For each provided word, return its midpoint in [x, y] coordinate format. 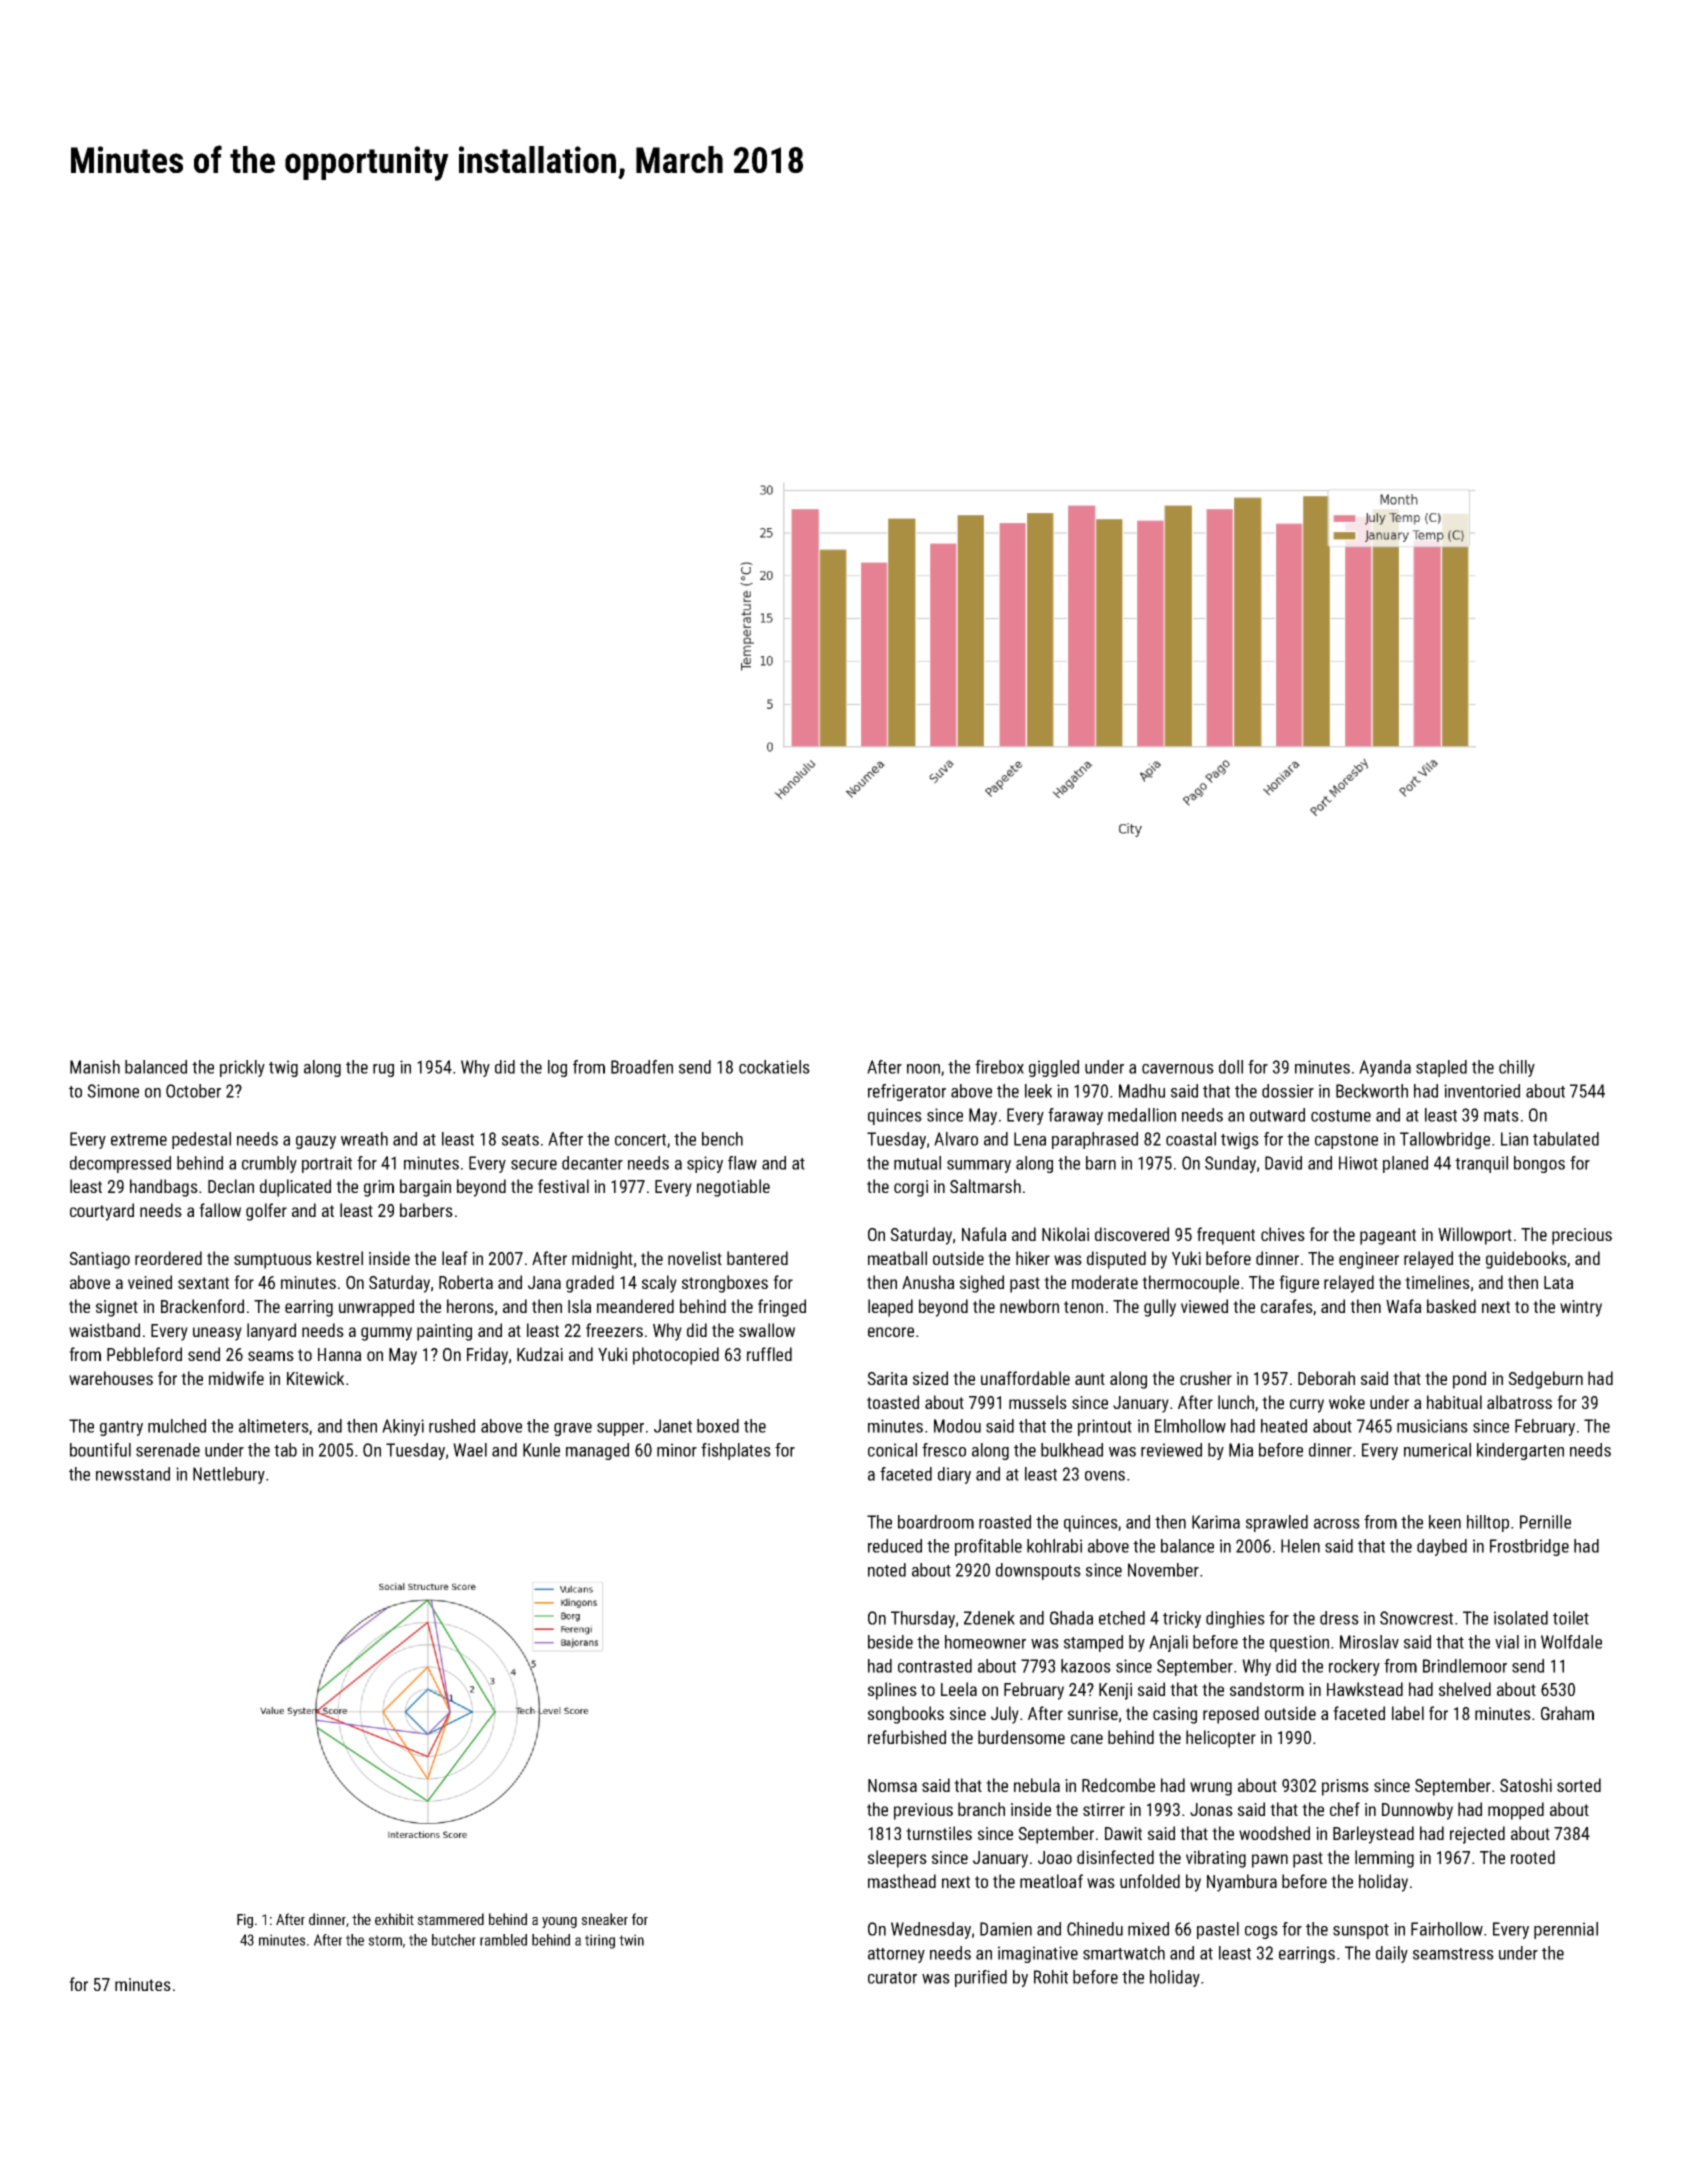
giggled [1054, 1068]
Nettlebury [229, 1475]
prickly [242, 1068]
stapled [1441, 1068]
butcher [454, 1940]
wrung [1211, 1789]
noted [887, 1570]
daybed [1442, 1547]
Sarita [887, 1378]
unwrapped [376, 1308]
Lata [1558, 1282]
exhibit [394, 1919]
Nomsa [892, 1785]
